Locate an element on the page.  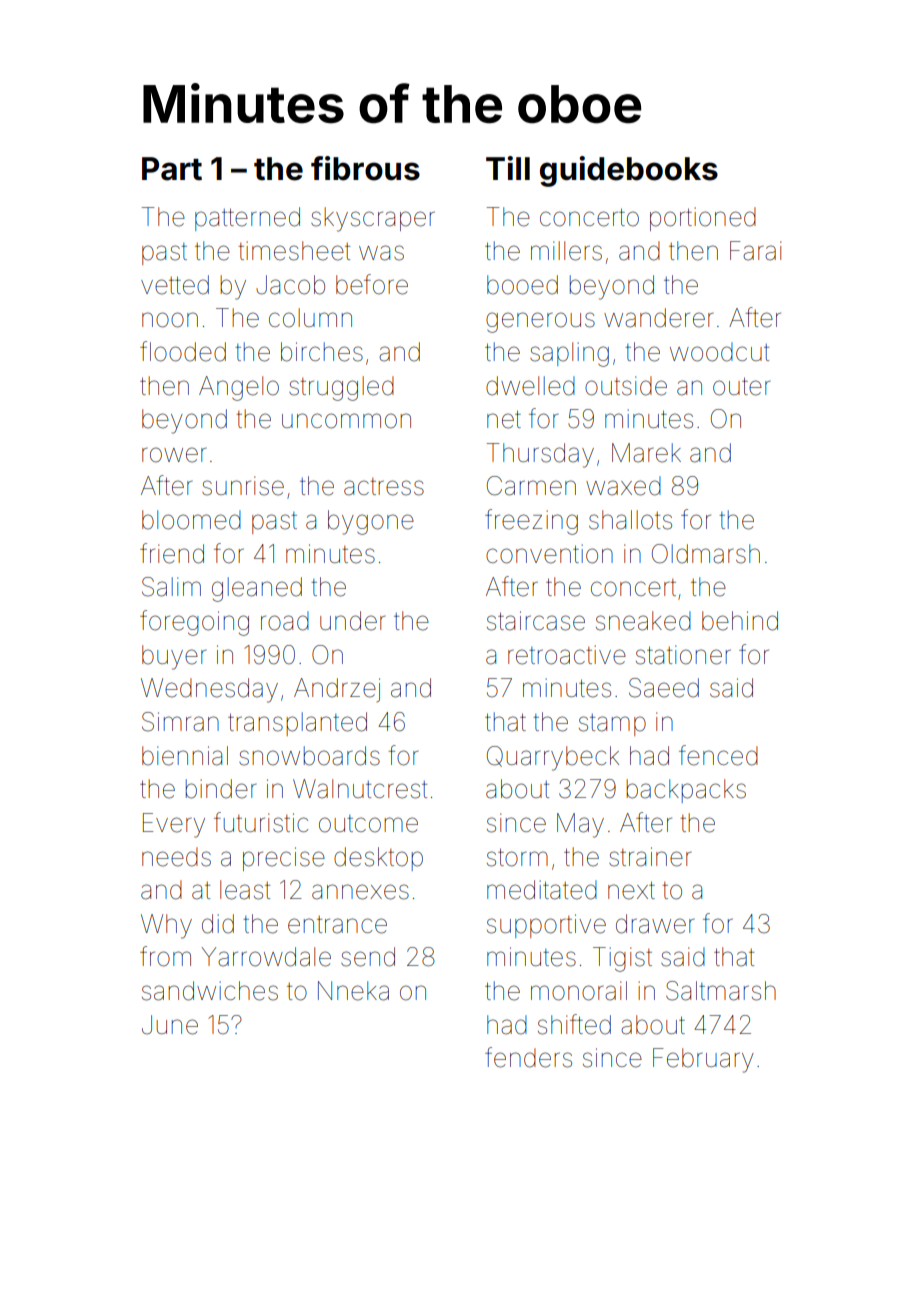
fibrous is located at coordinates (365, 168).
